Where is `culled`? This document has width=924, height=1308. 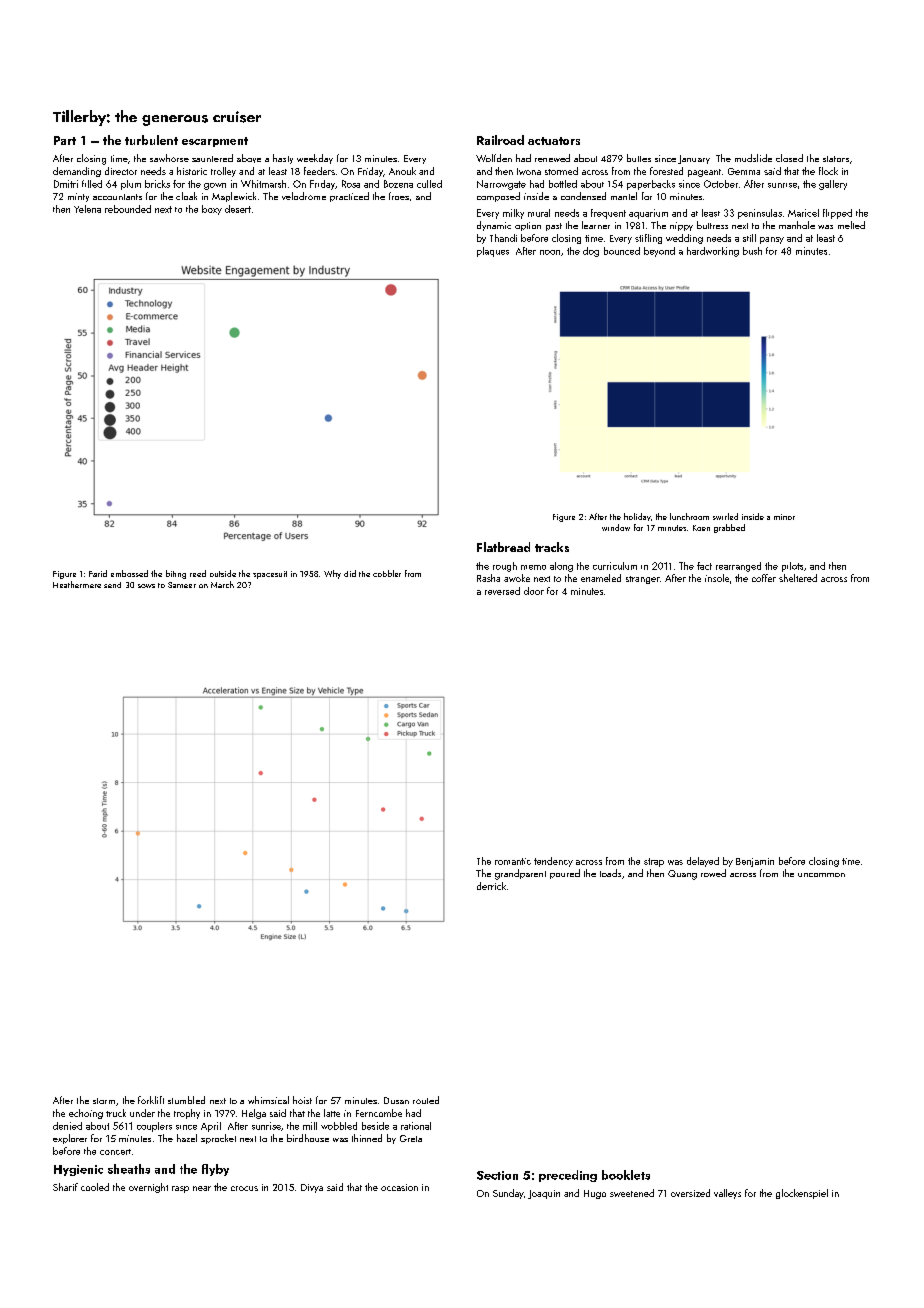
culled is located at coordinates (429, 184).
